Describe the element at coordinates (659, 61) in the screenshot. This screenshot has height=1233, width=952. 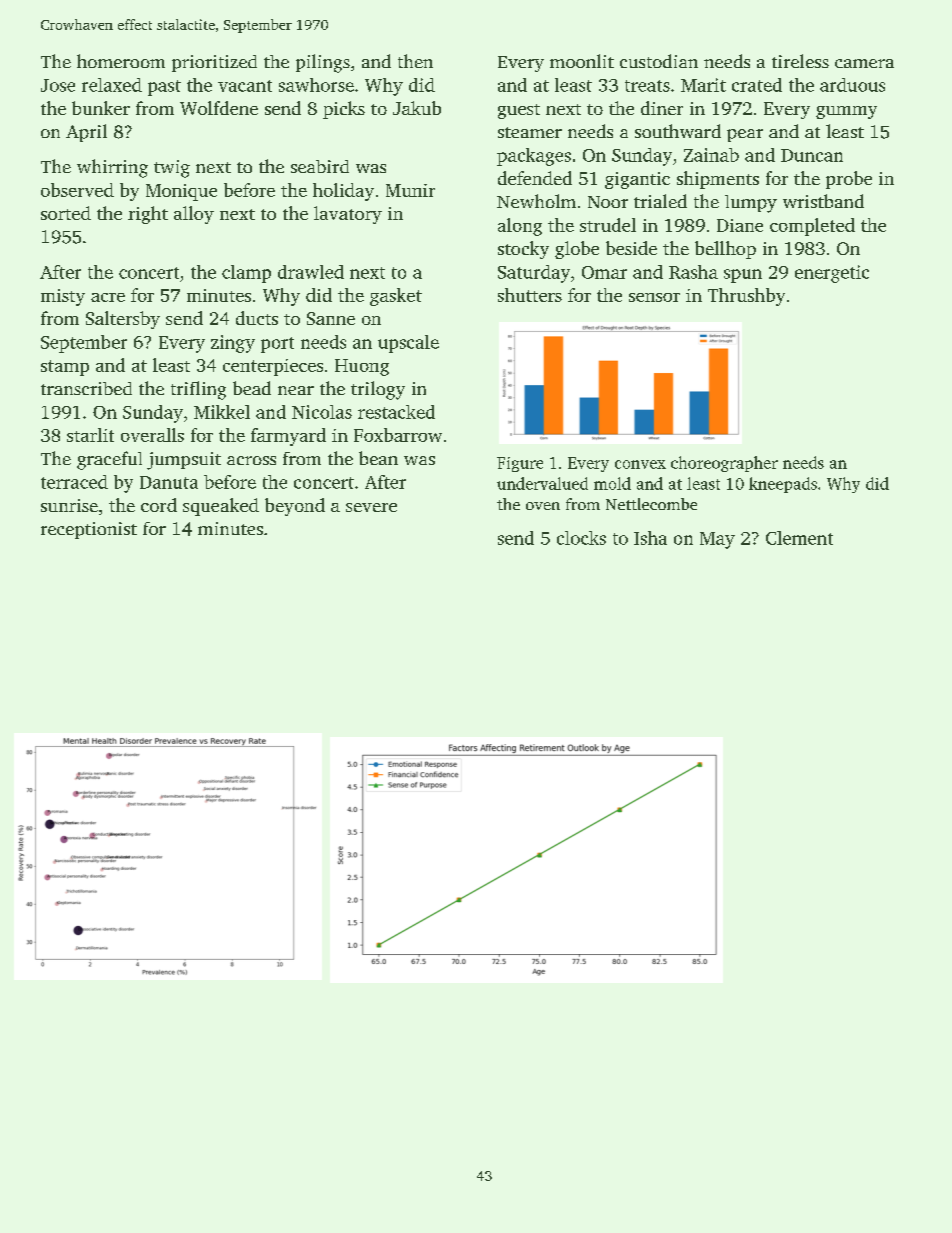
I see `custodian` at that location.
